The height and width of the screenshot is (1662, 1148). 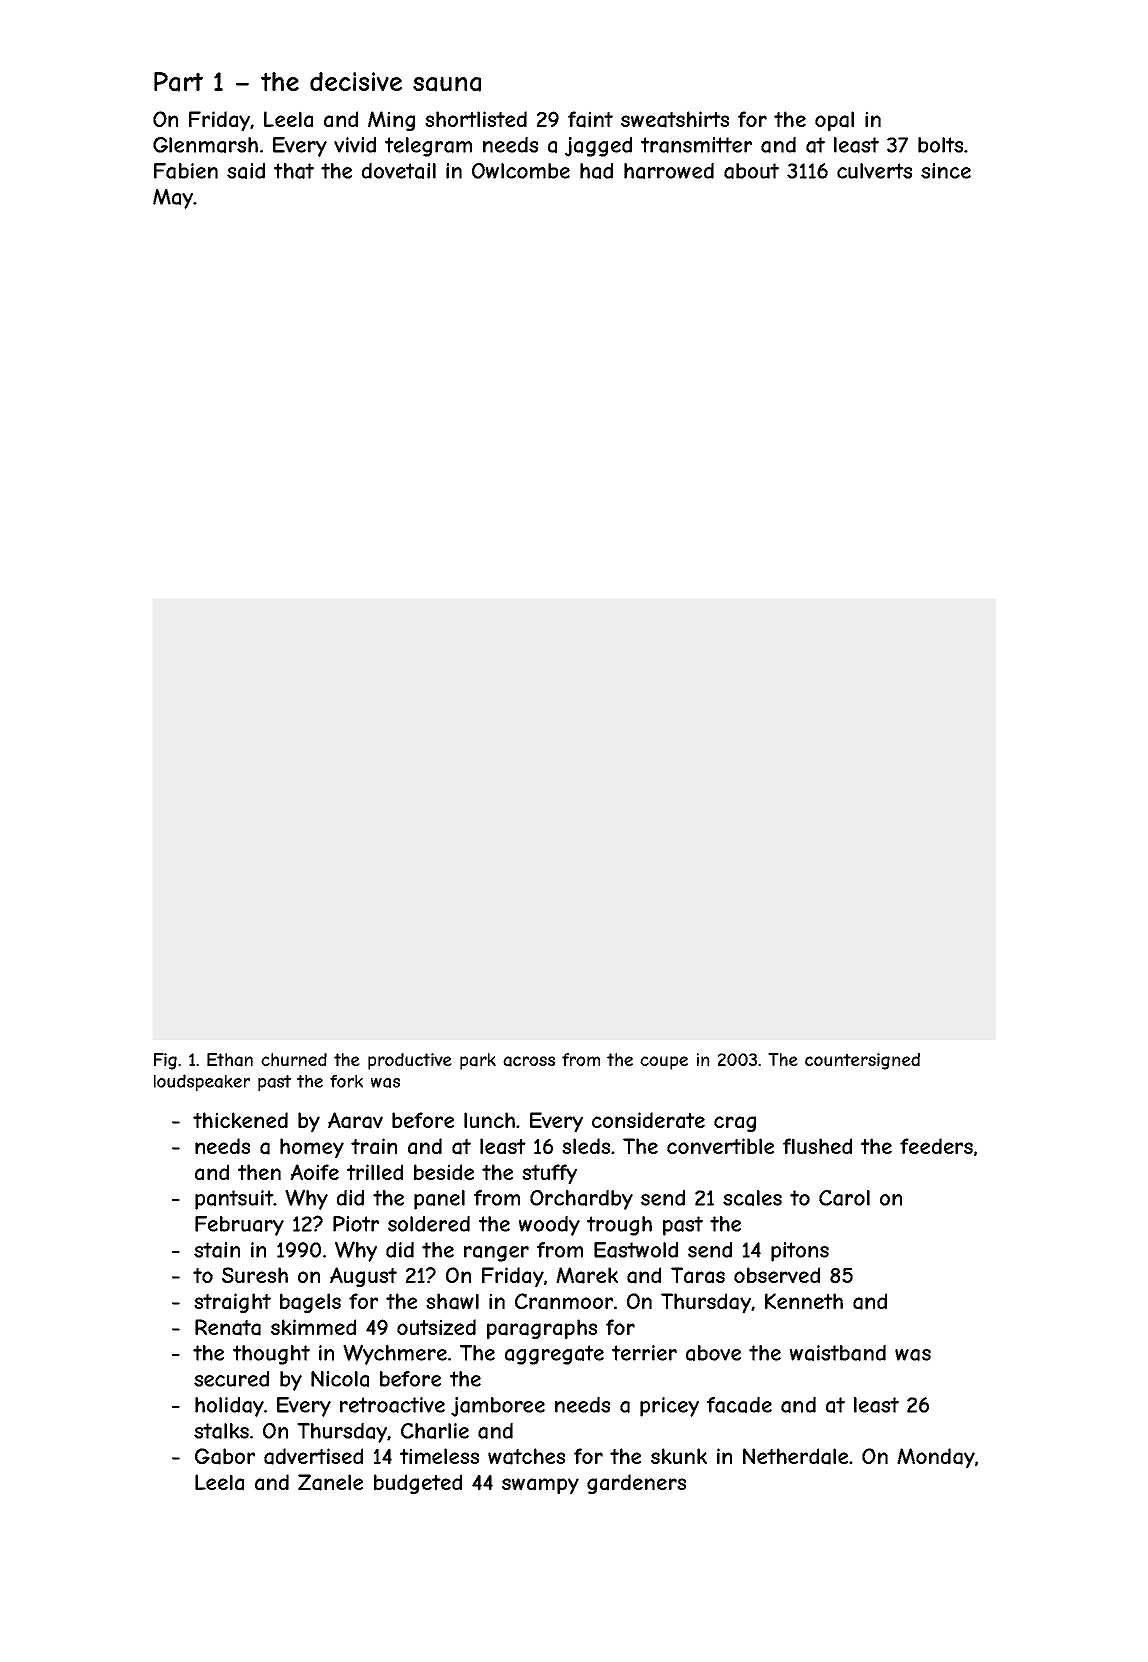 I want to click on since, so click(x=946, y=171).
